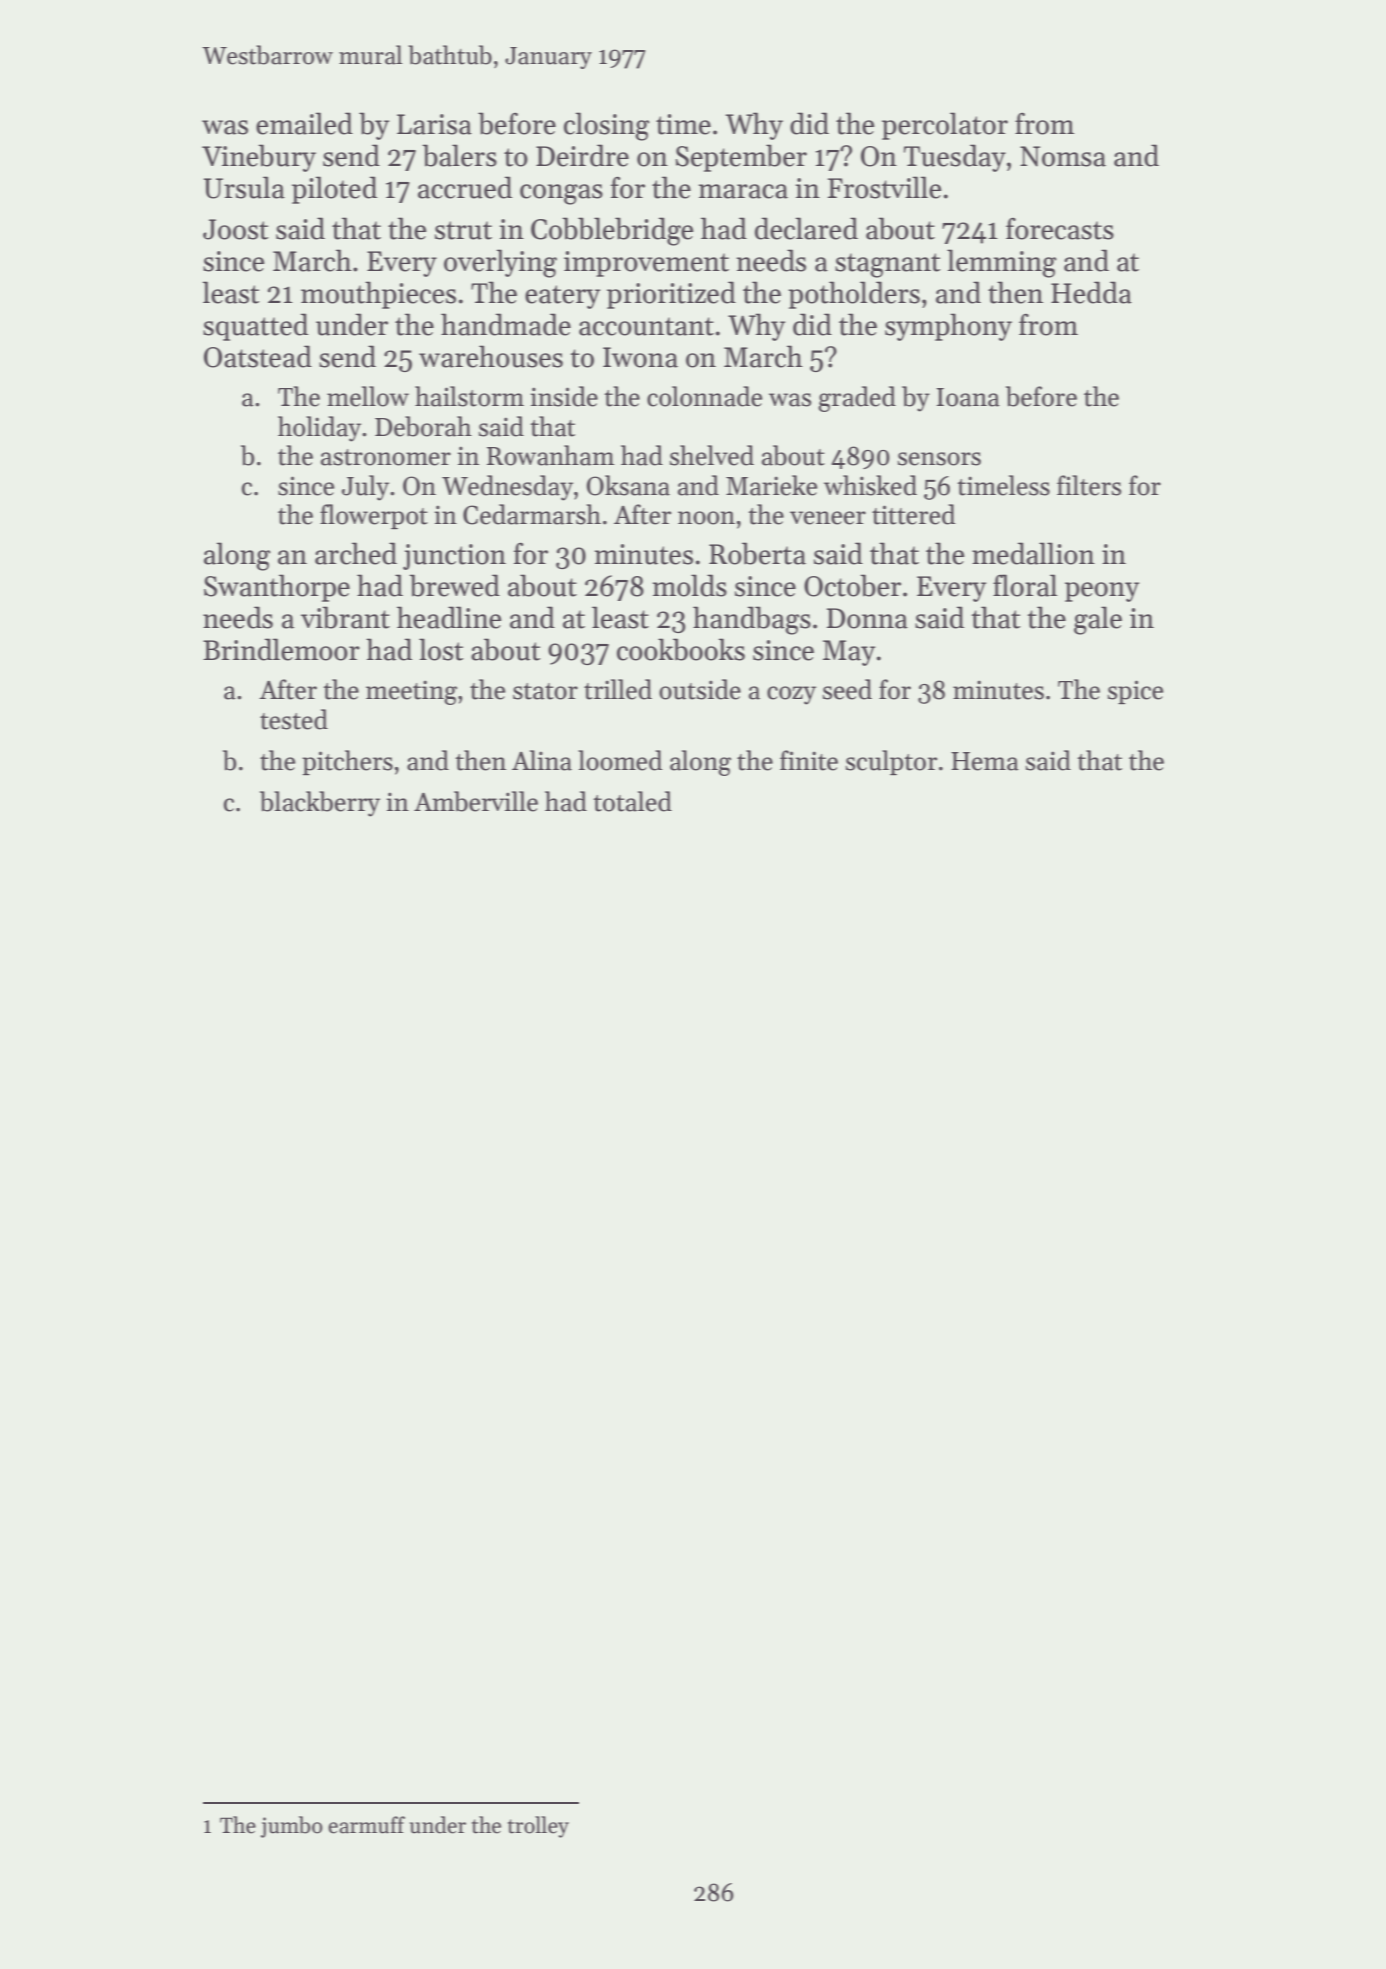 The width and height of the screenshot is (1386, 1969). I want to click on sensors, so click(939, 459).
